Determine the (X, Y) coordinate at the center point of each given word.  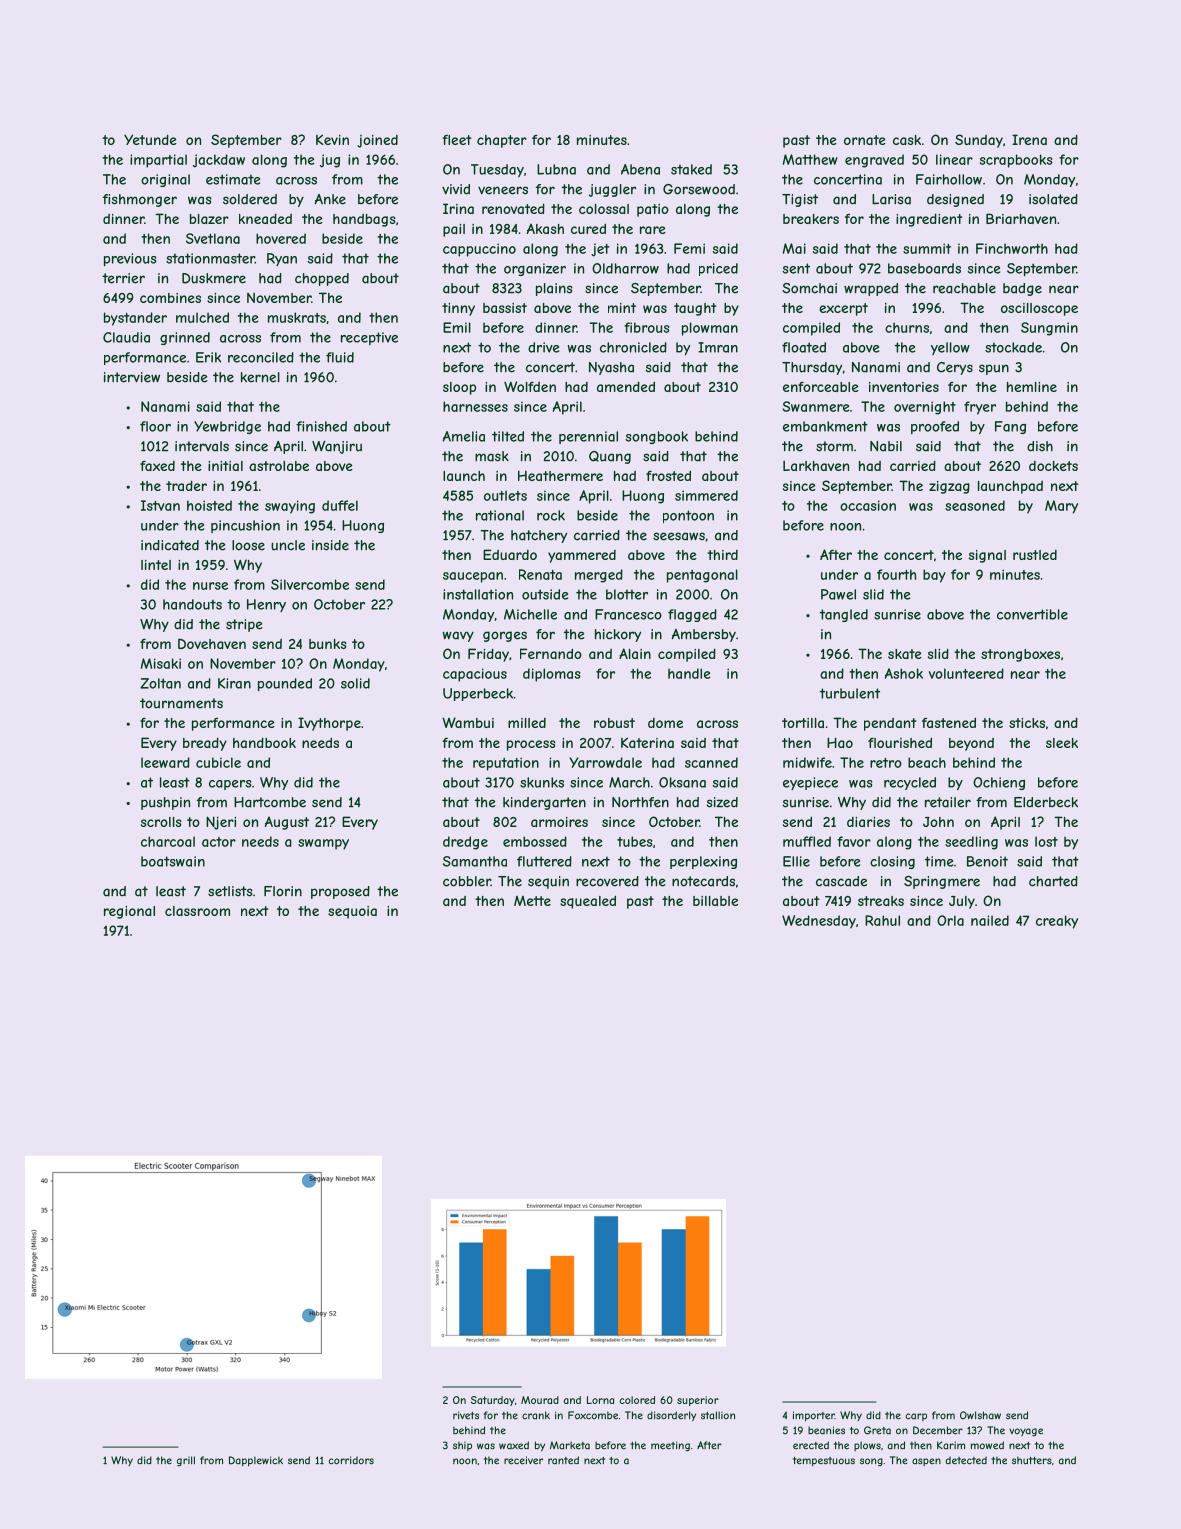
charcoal (168, 841)
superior (698, 1401)
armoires (559, 822)
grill (186, 1461)
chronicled (633, 347)
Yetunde (150, 139)
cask (907, 140)
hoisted (209, 505)
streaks (881, 901)
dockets (1053, 466)
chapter (502, 141)
